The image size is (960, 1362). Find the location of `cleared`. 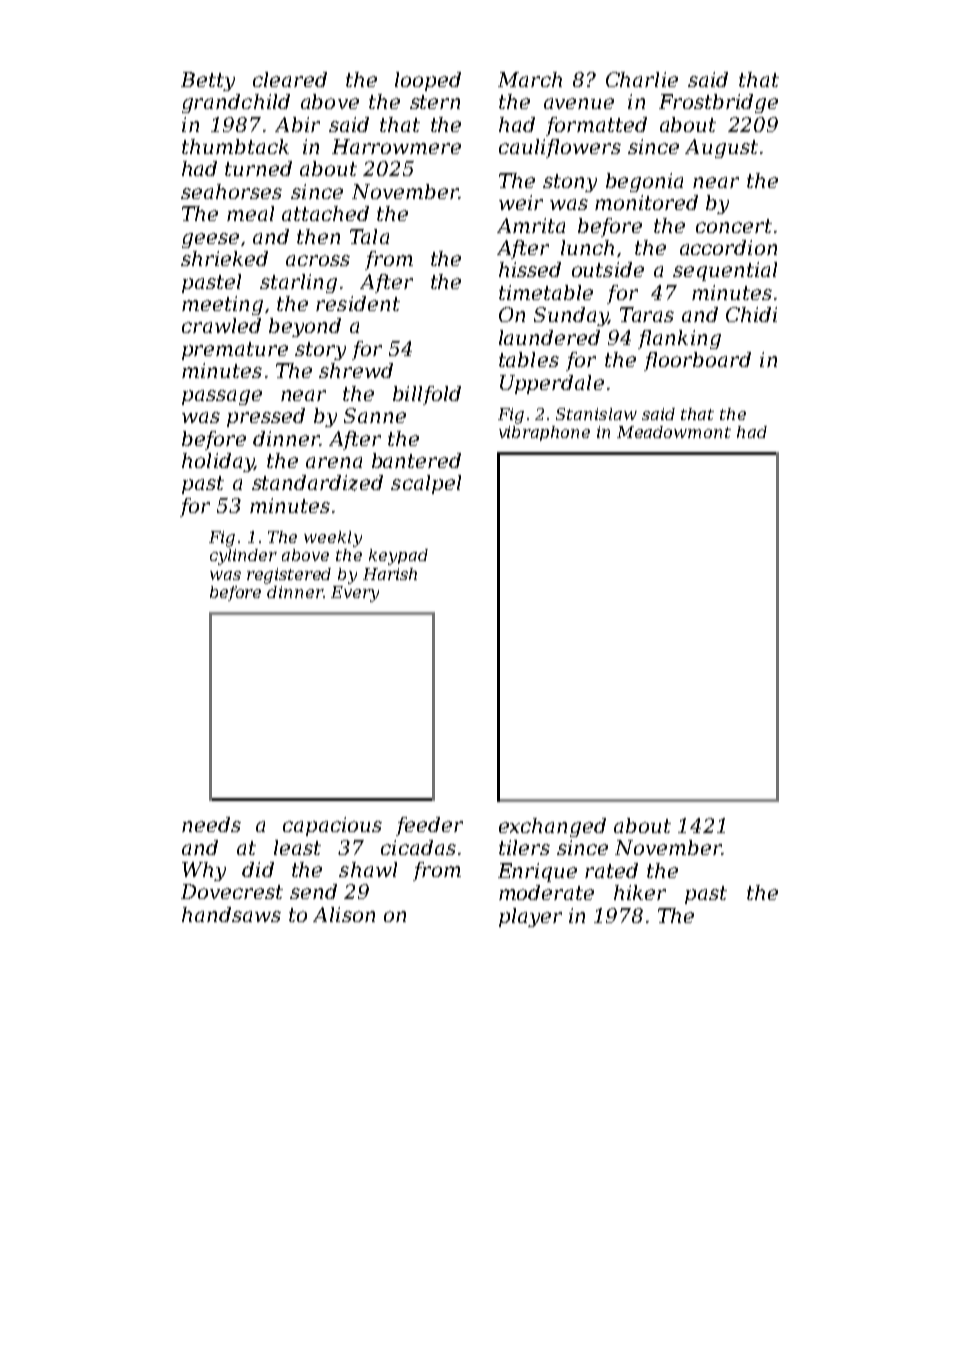

cleared is located at coordinates (290, 79).
